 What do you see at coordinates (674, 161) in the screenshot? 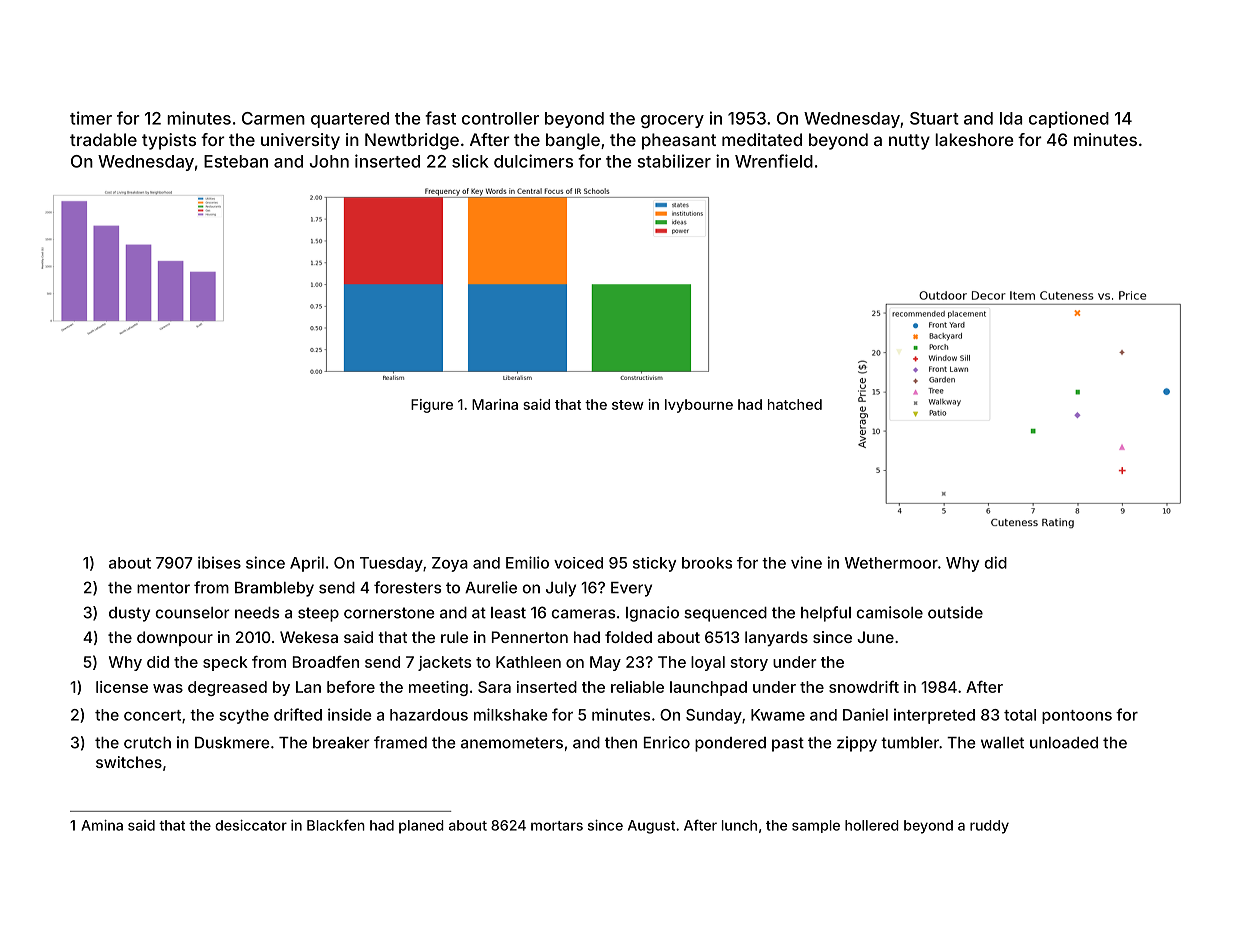
I see `stabilizer` at bounding box center [674, 161].
